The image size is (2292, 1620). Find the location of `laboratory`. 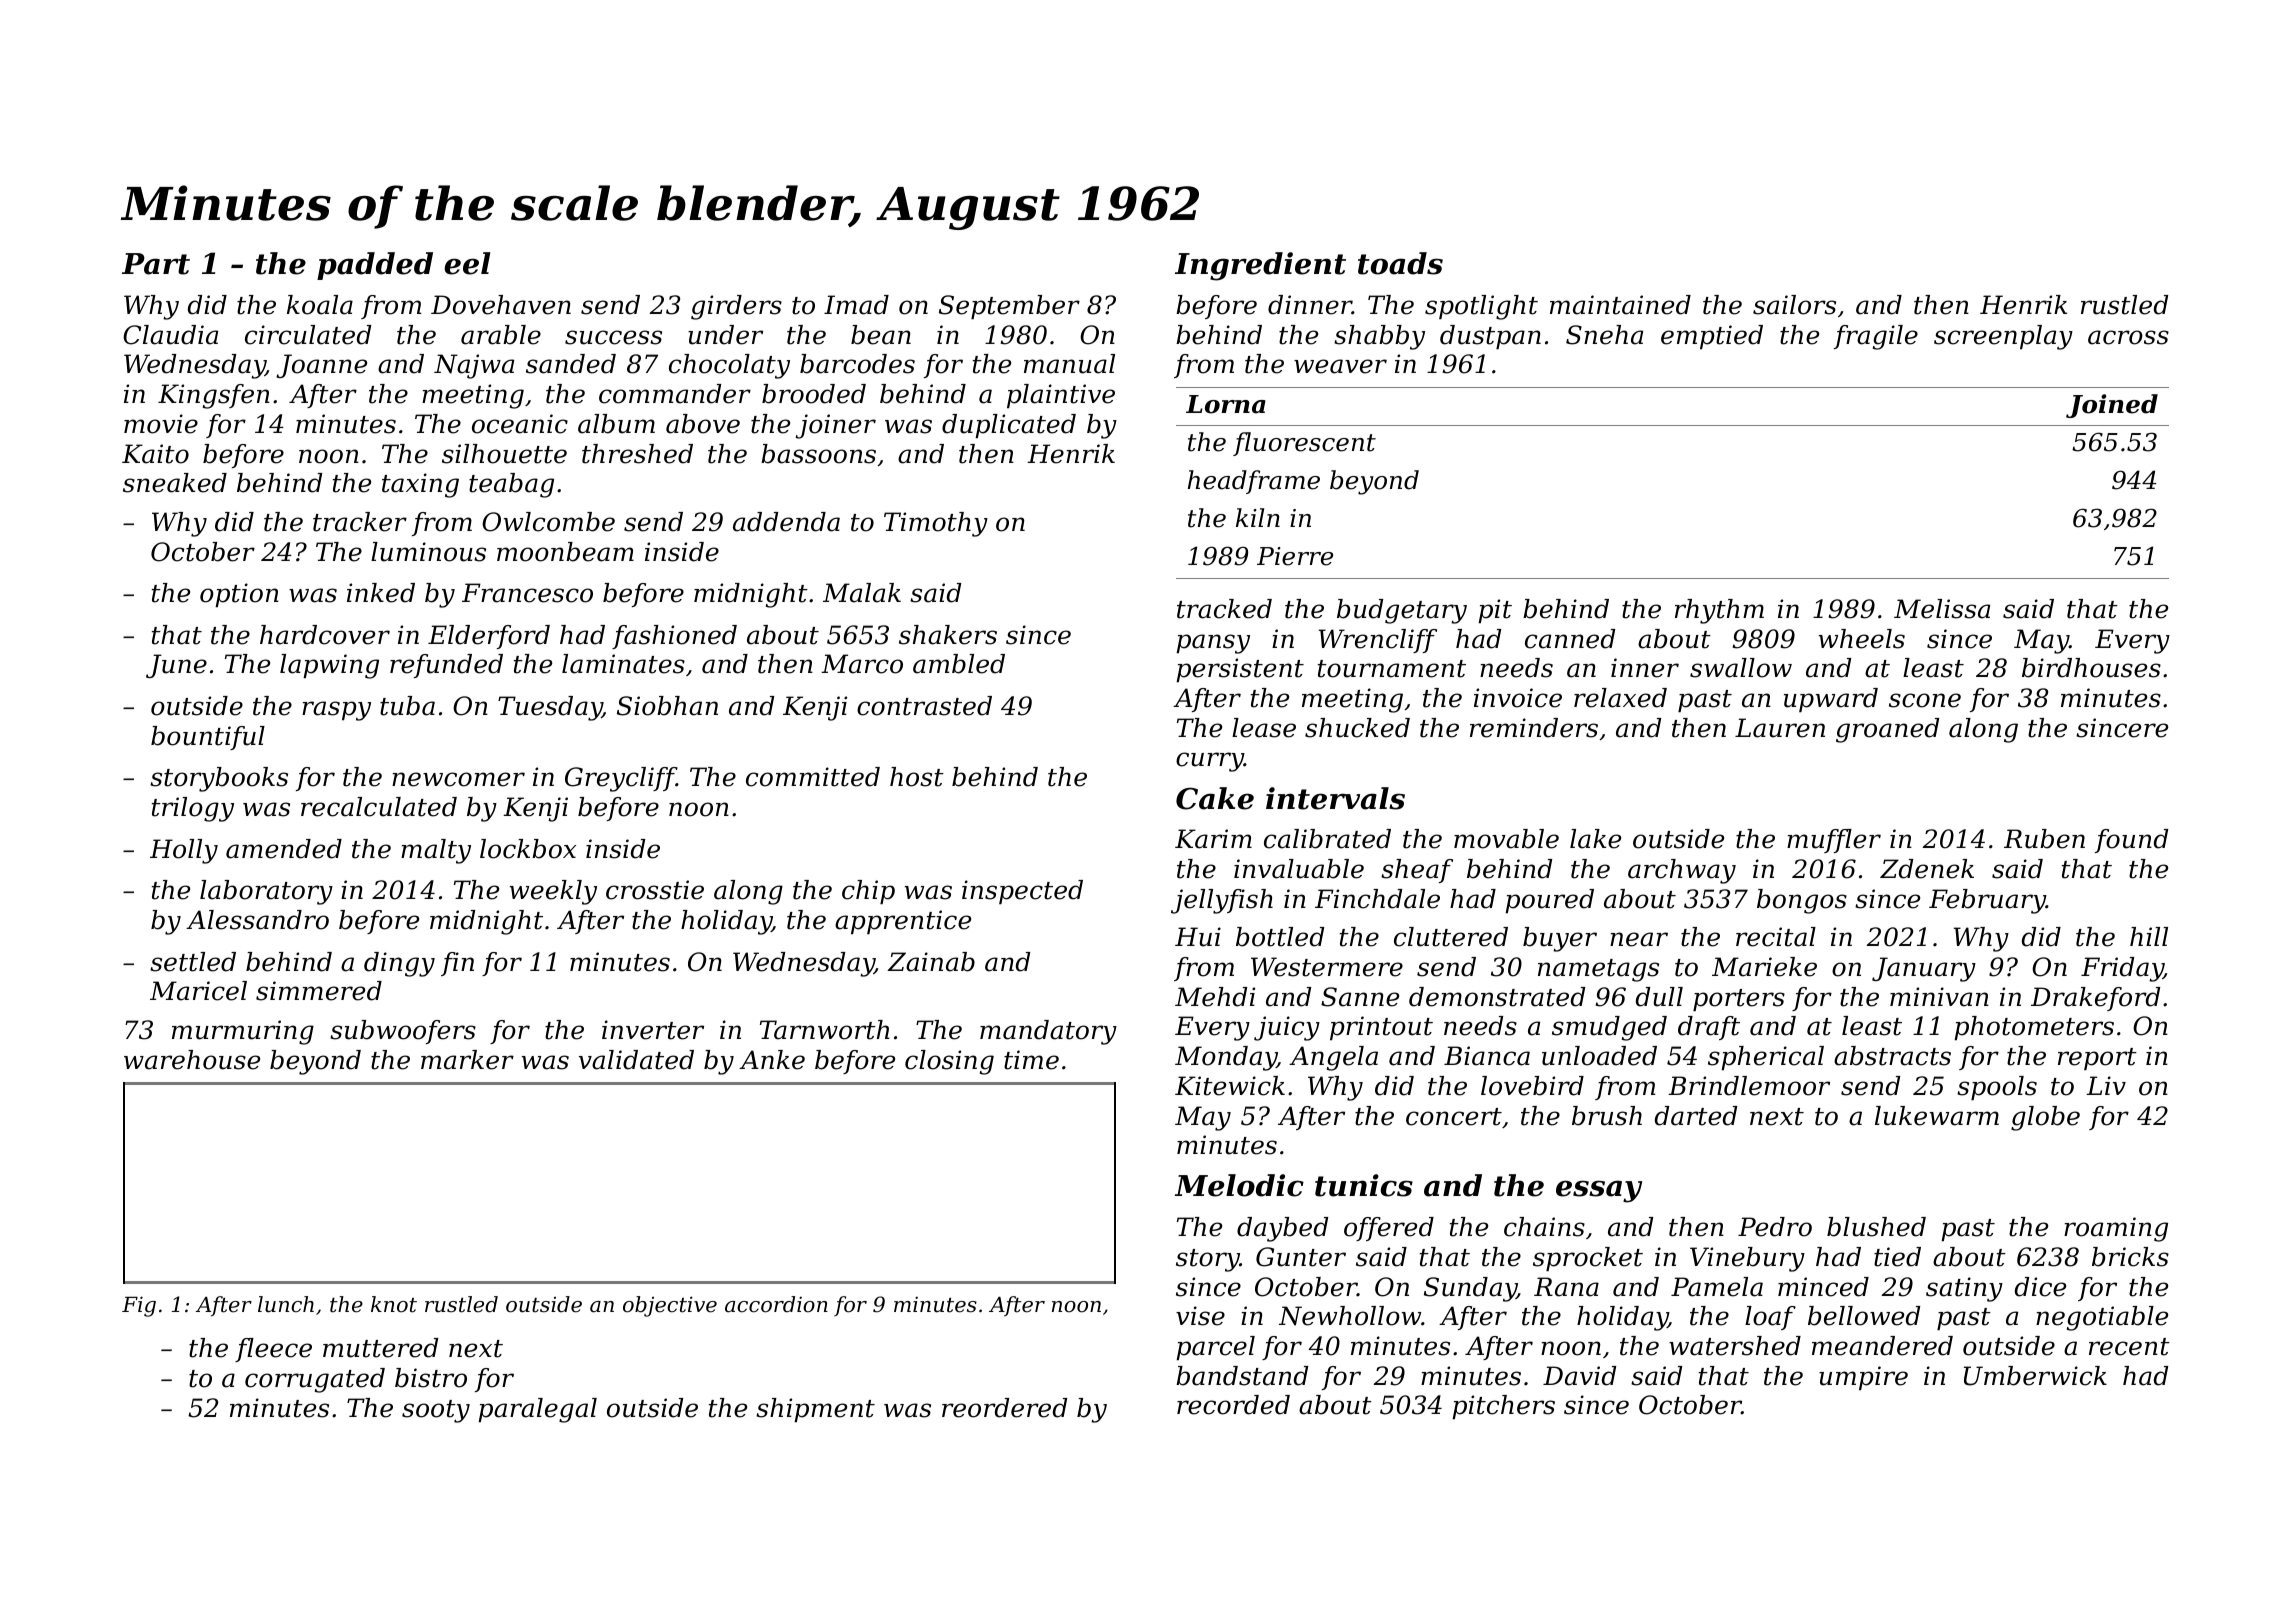

laboratory is located at coordinates (266, 892).
